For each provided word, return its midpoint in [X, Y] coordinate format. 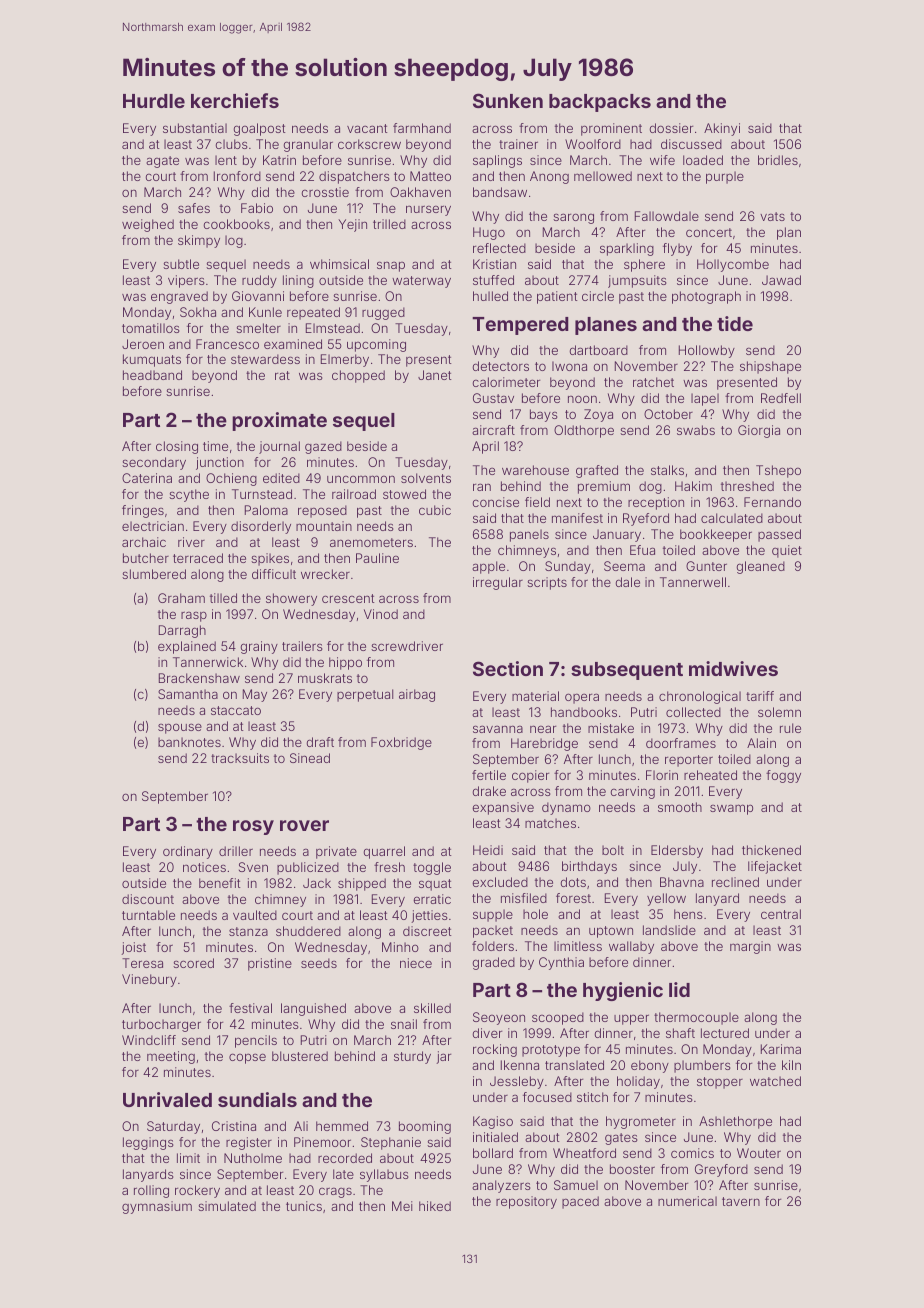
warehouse [535, 470]
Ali [301, 1126]
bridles [778, 160]
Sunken [508, 100]
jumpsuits [637, 281]
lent [226, 160]
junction [220, 463]
